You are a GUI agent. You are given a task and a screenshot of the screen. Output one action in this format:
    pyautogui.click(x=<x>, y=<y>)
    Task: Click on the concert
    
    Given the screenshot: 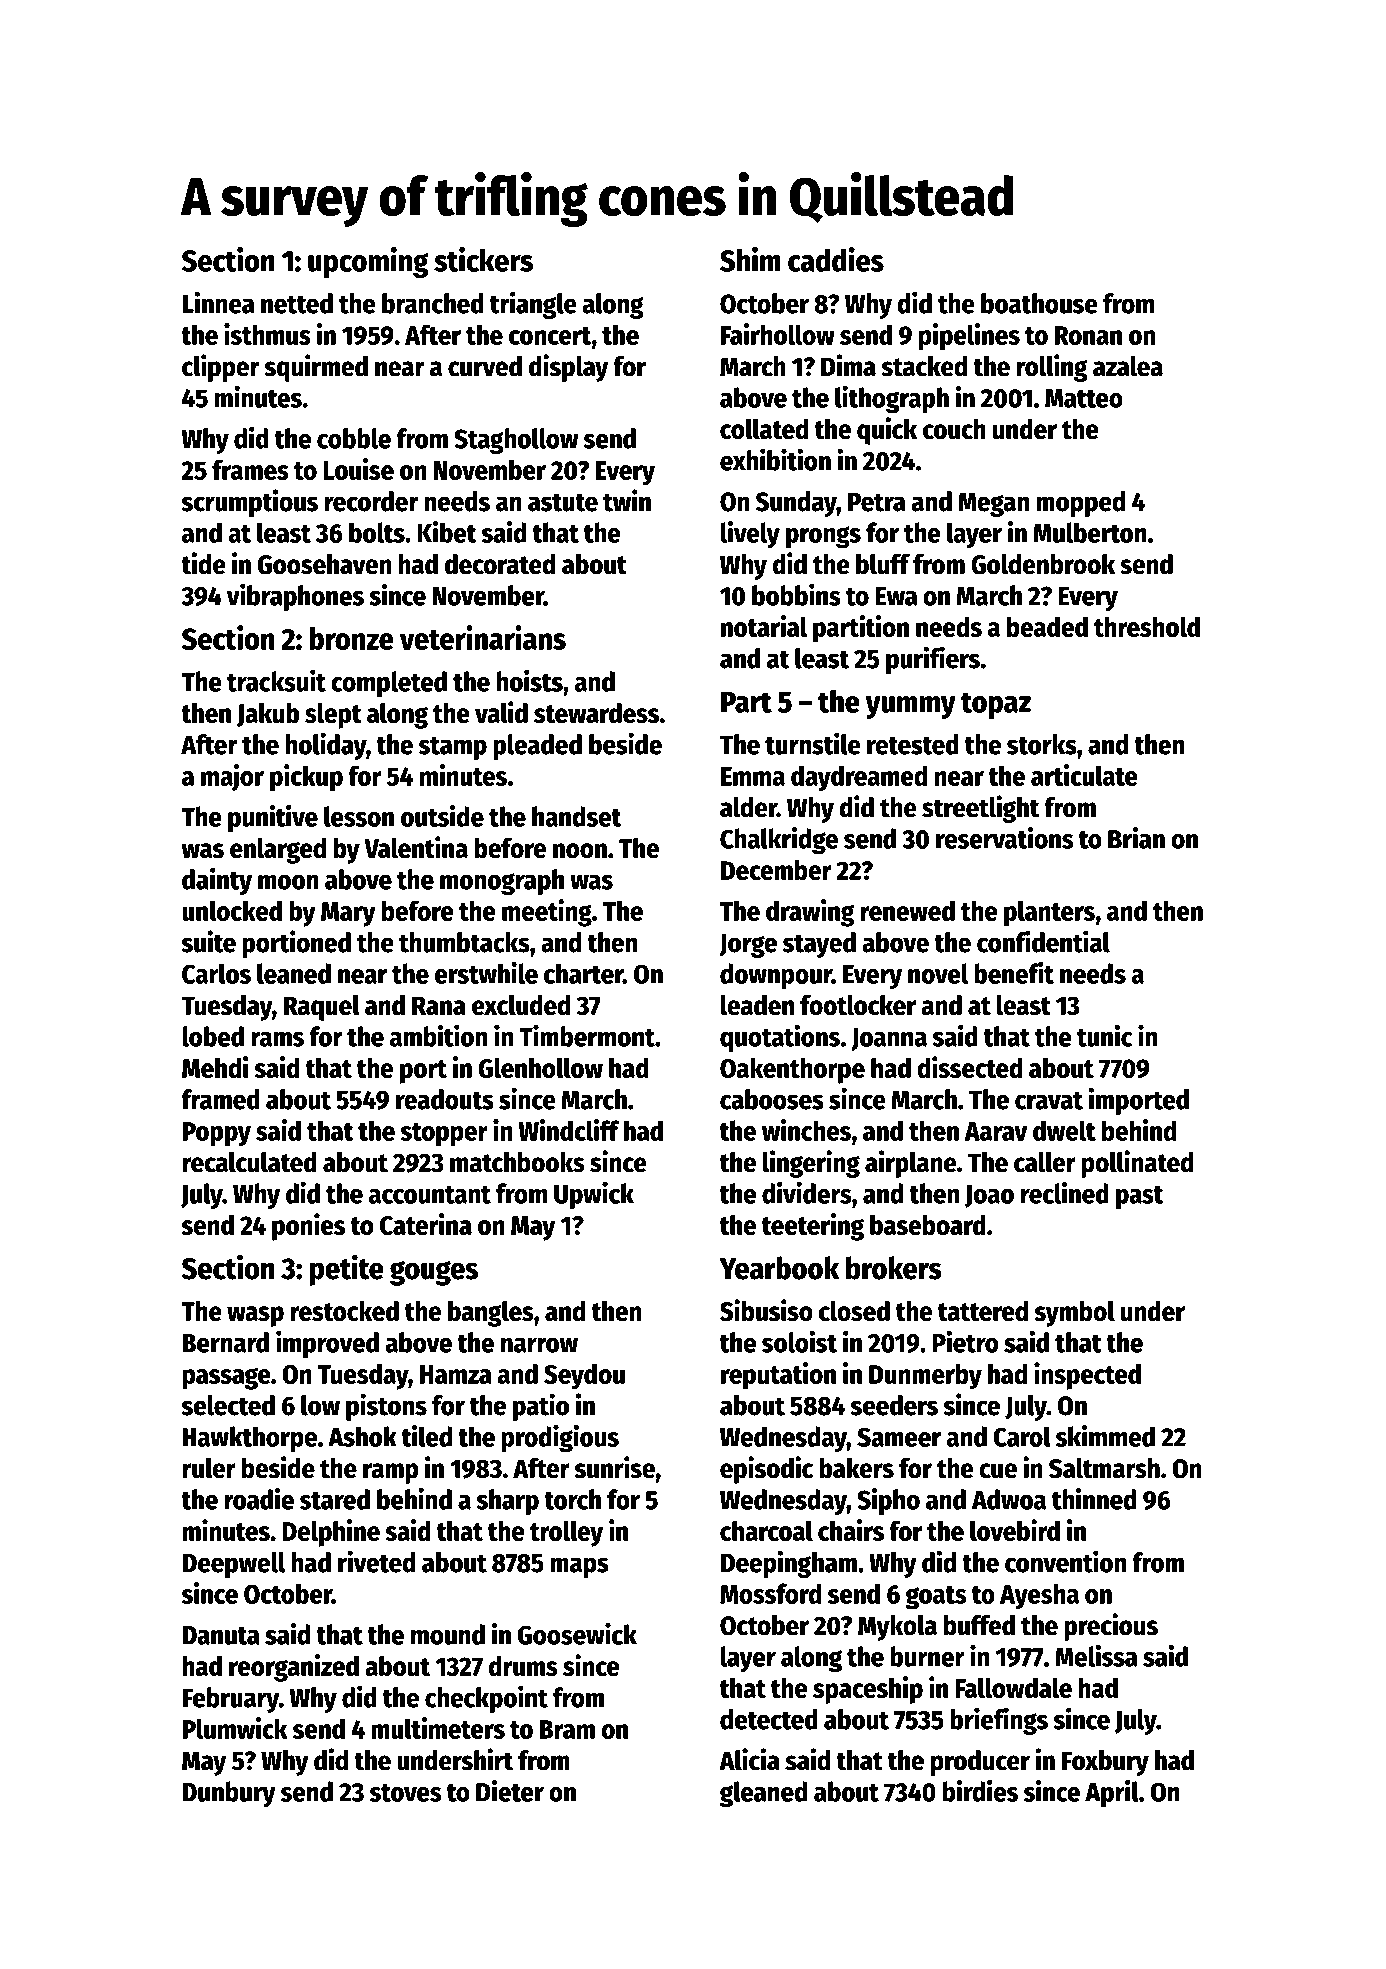 What is the action you would take?
    pyautogui.click(x=550, y=336)
